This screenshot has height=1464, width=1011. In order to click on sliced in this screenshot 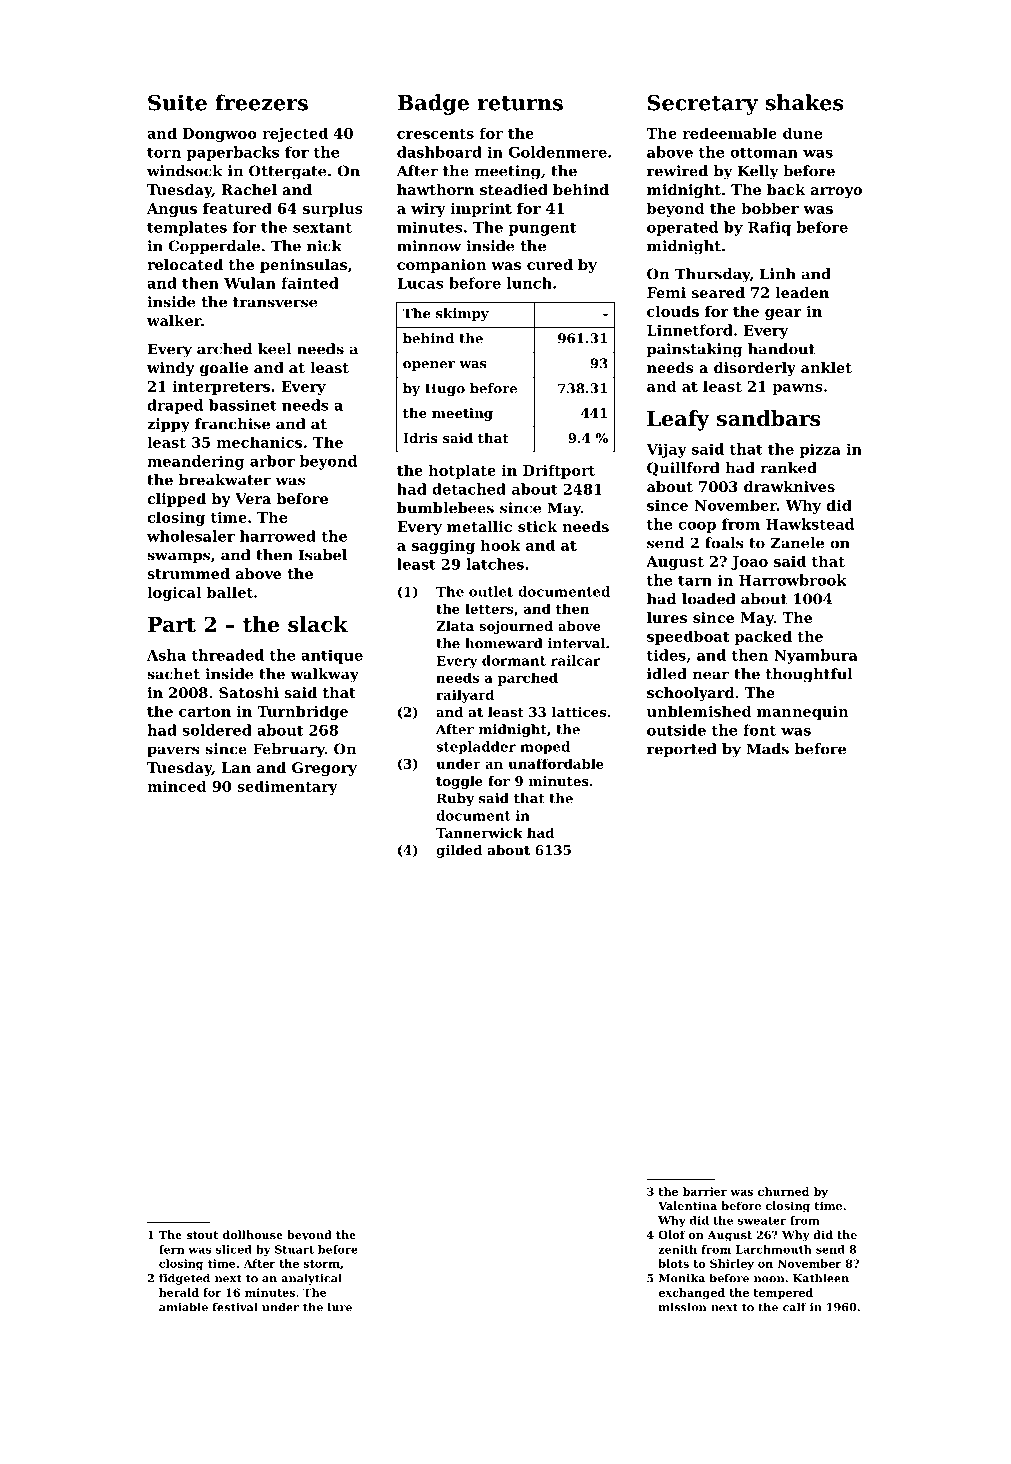, I will do `click(234, 1249)`.
